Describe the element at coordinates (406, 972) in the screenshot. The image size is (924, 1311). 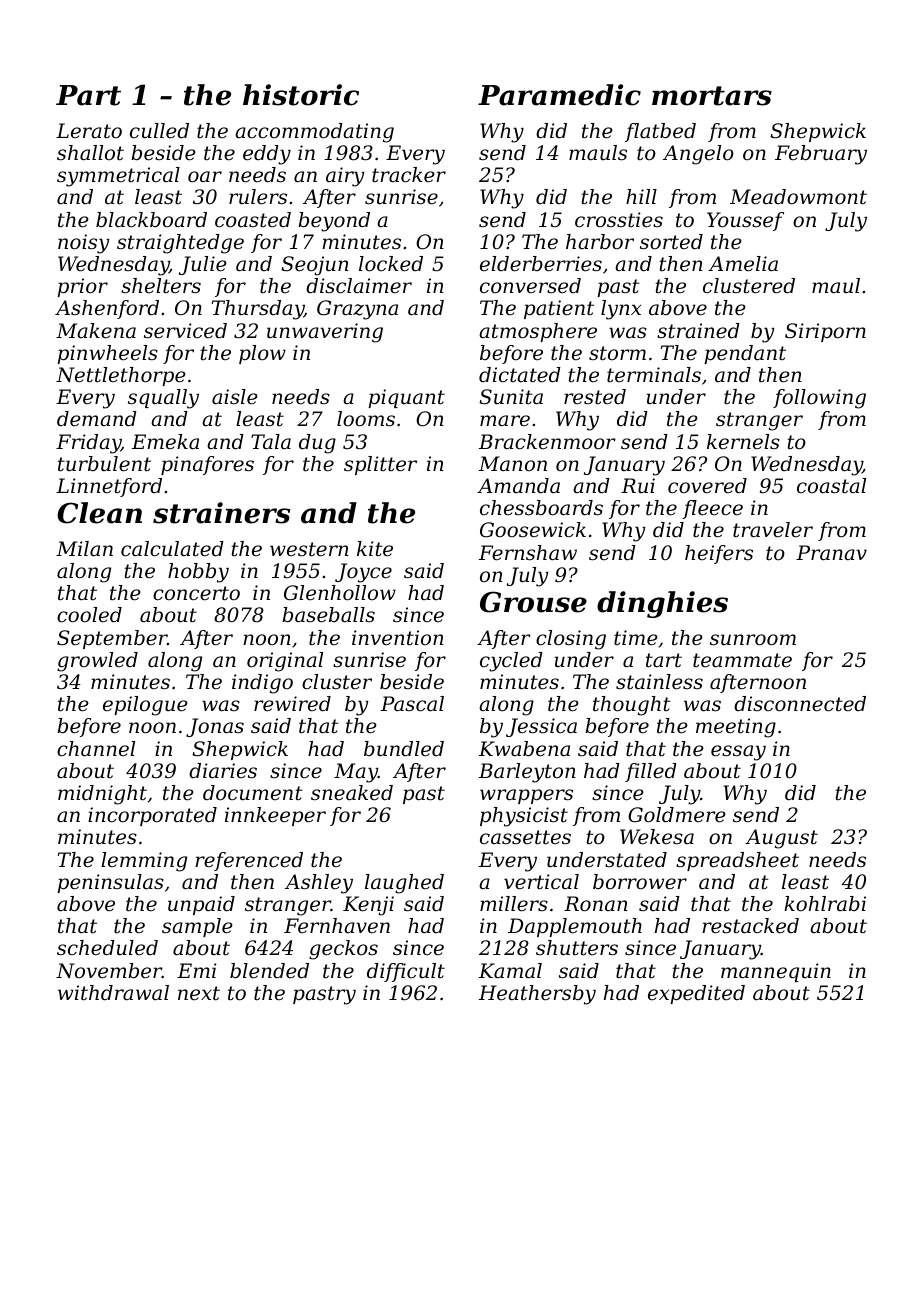
I see `difficult` at that location.
